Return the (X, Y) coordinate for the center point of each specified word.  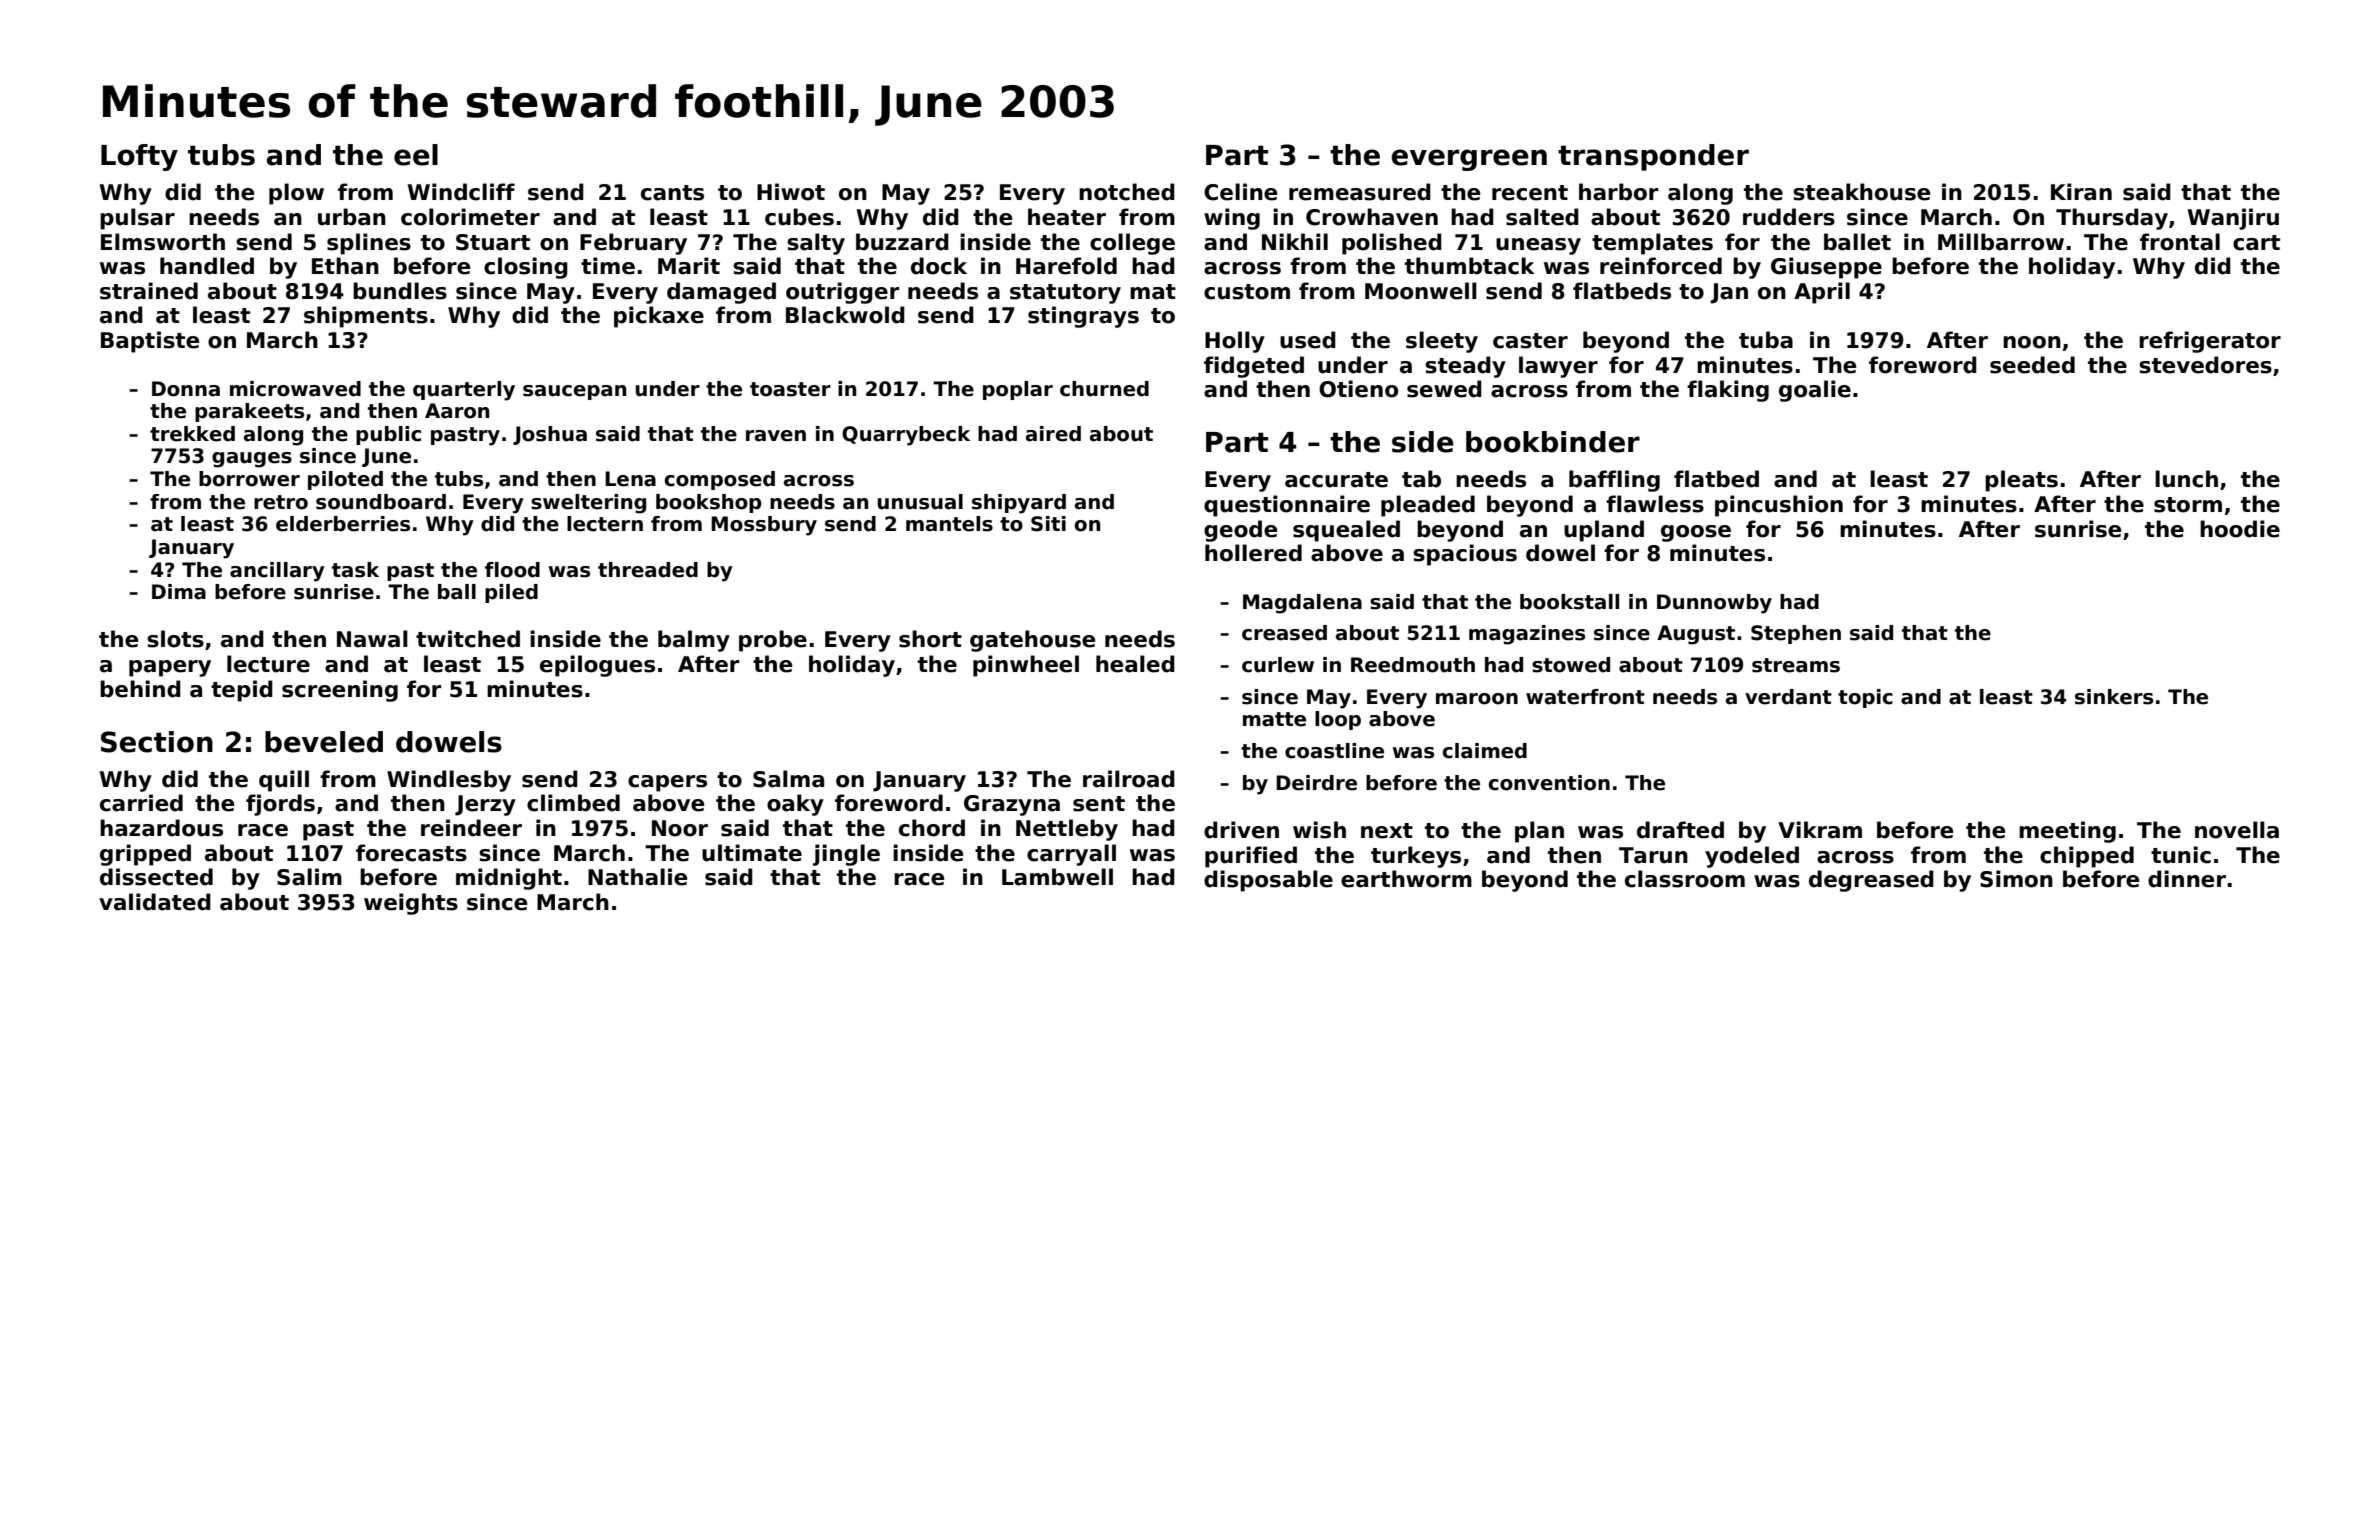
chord (932, 828)
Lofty (139, 157)
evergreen (1469, 160)
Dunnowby (1714, 604)
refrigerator (2210, 342)
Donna (186, 389)
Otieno (1358, 389)
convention (1549, 783)
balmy (694, 641)
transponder (1653, 157)
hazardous (161, 828)
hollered (1253, 553)
